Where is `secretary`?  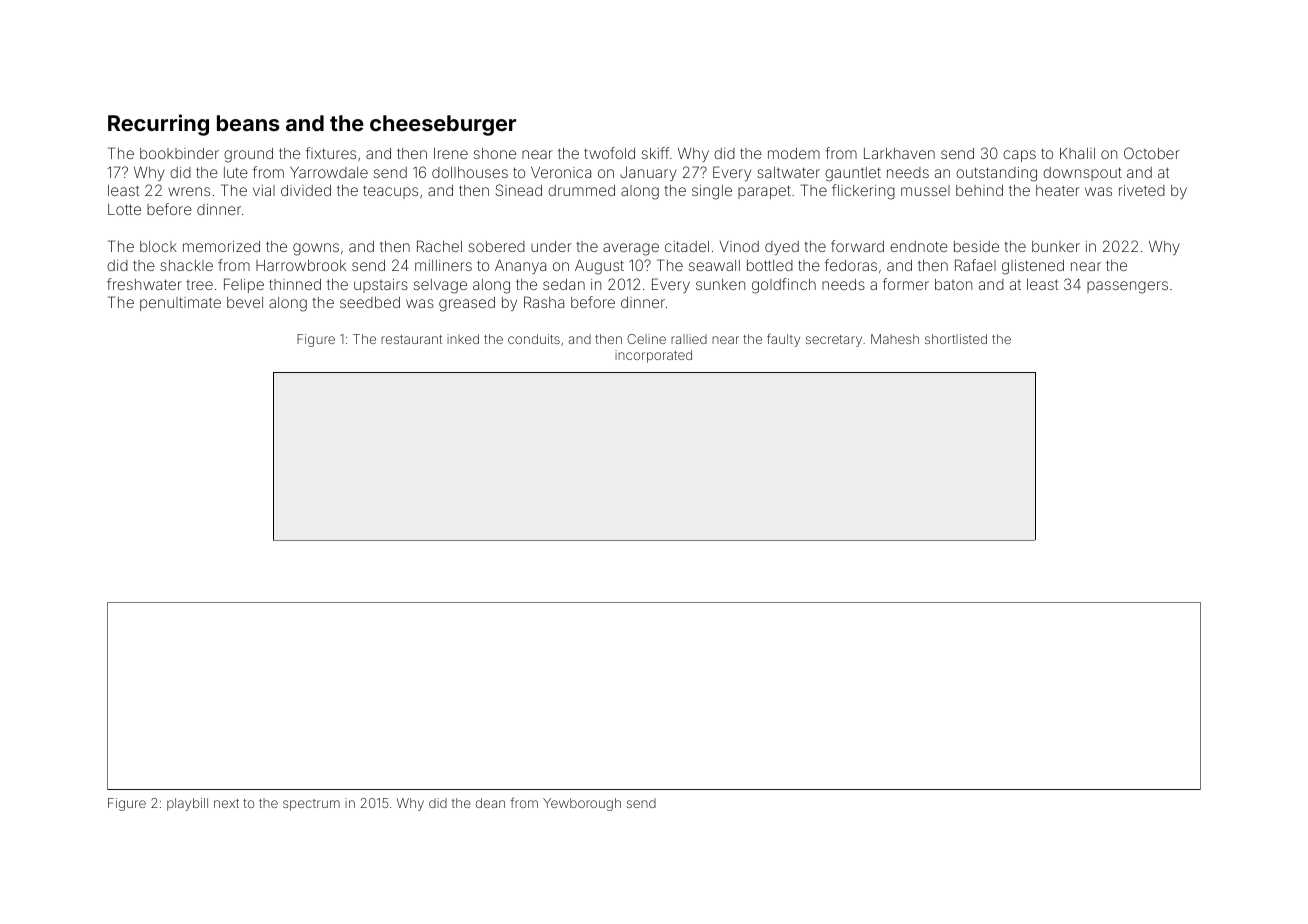
secretary is located at coordinates (834, 341).
